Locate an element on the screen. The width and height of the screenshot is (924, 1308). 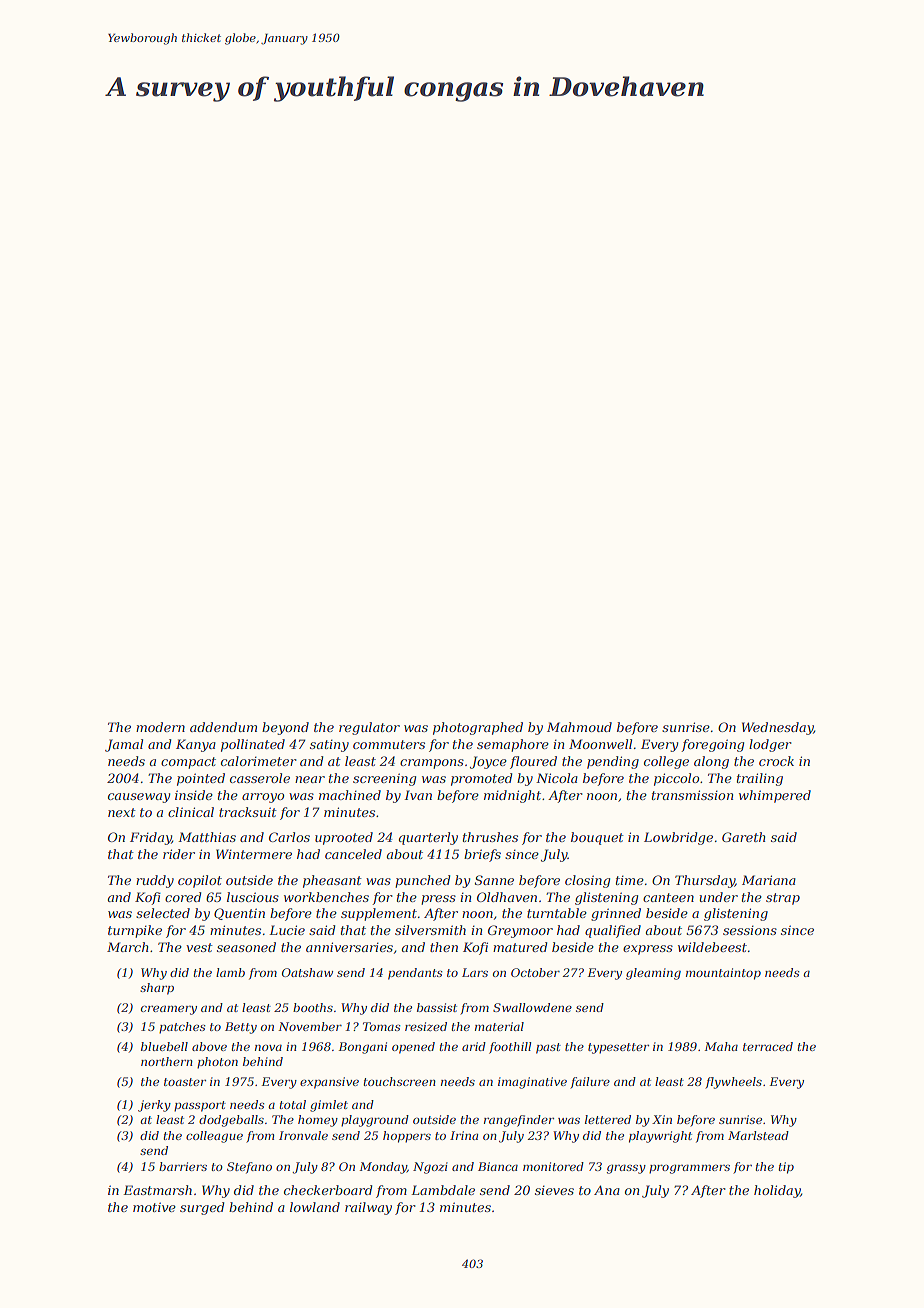
hoppers is located at coordinates (407, 1137).
